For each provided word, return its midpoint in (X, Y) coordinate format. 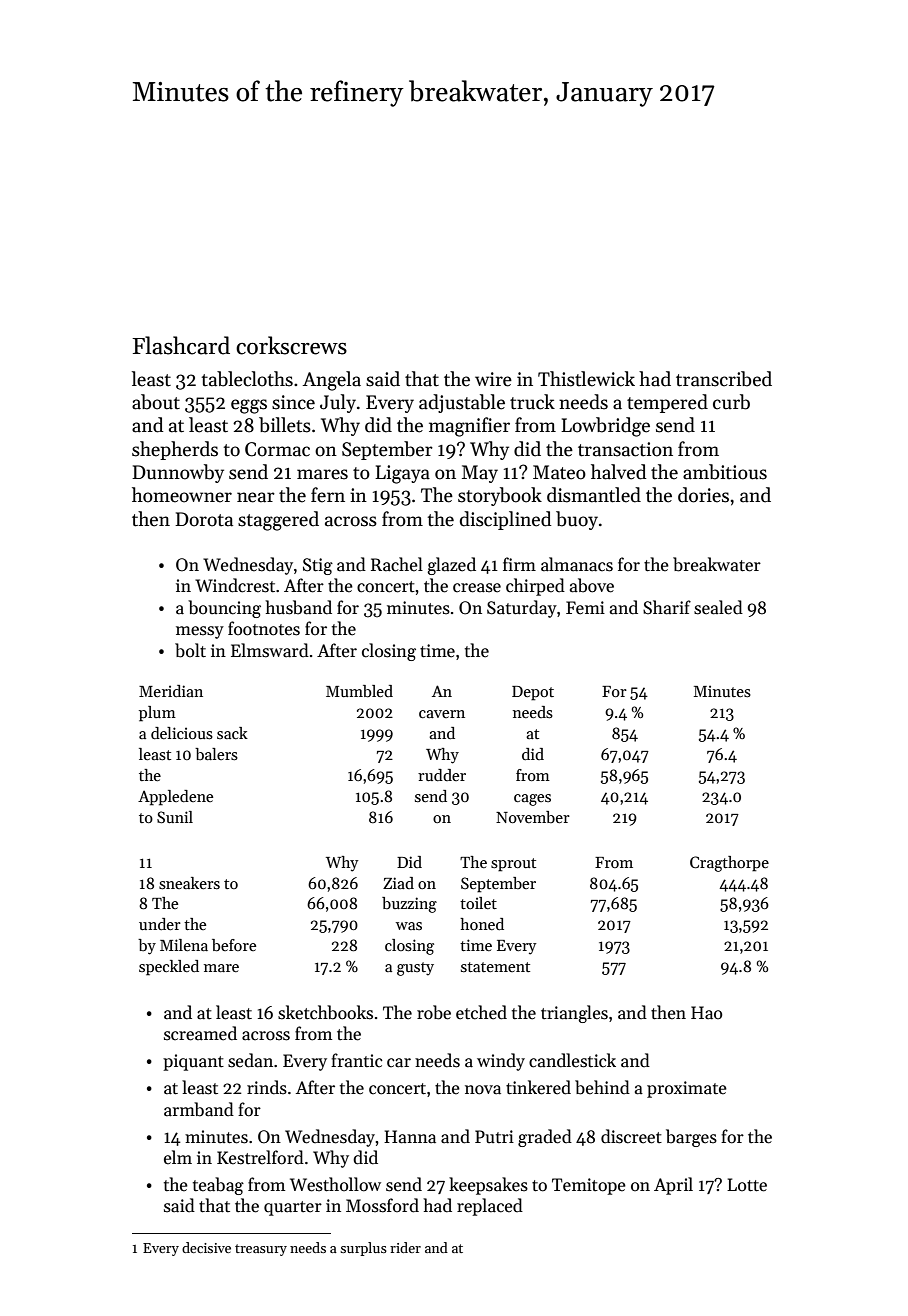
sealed (718, 607)
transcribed (724, 379)
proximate (687, 1089)
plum (157, 714)
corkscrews (291, 345)
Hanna (410, 1137)
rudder (442, 775)
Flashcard (181, 345)
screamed (200, 1033)
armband (199, 1109)
